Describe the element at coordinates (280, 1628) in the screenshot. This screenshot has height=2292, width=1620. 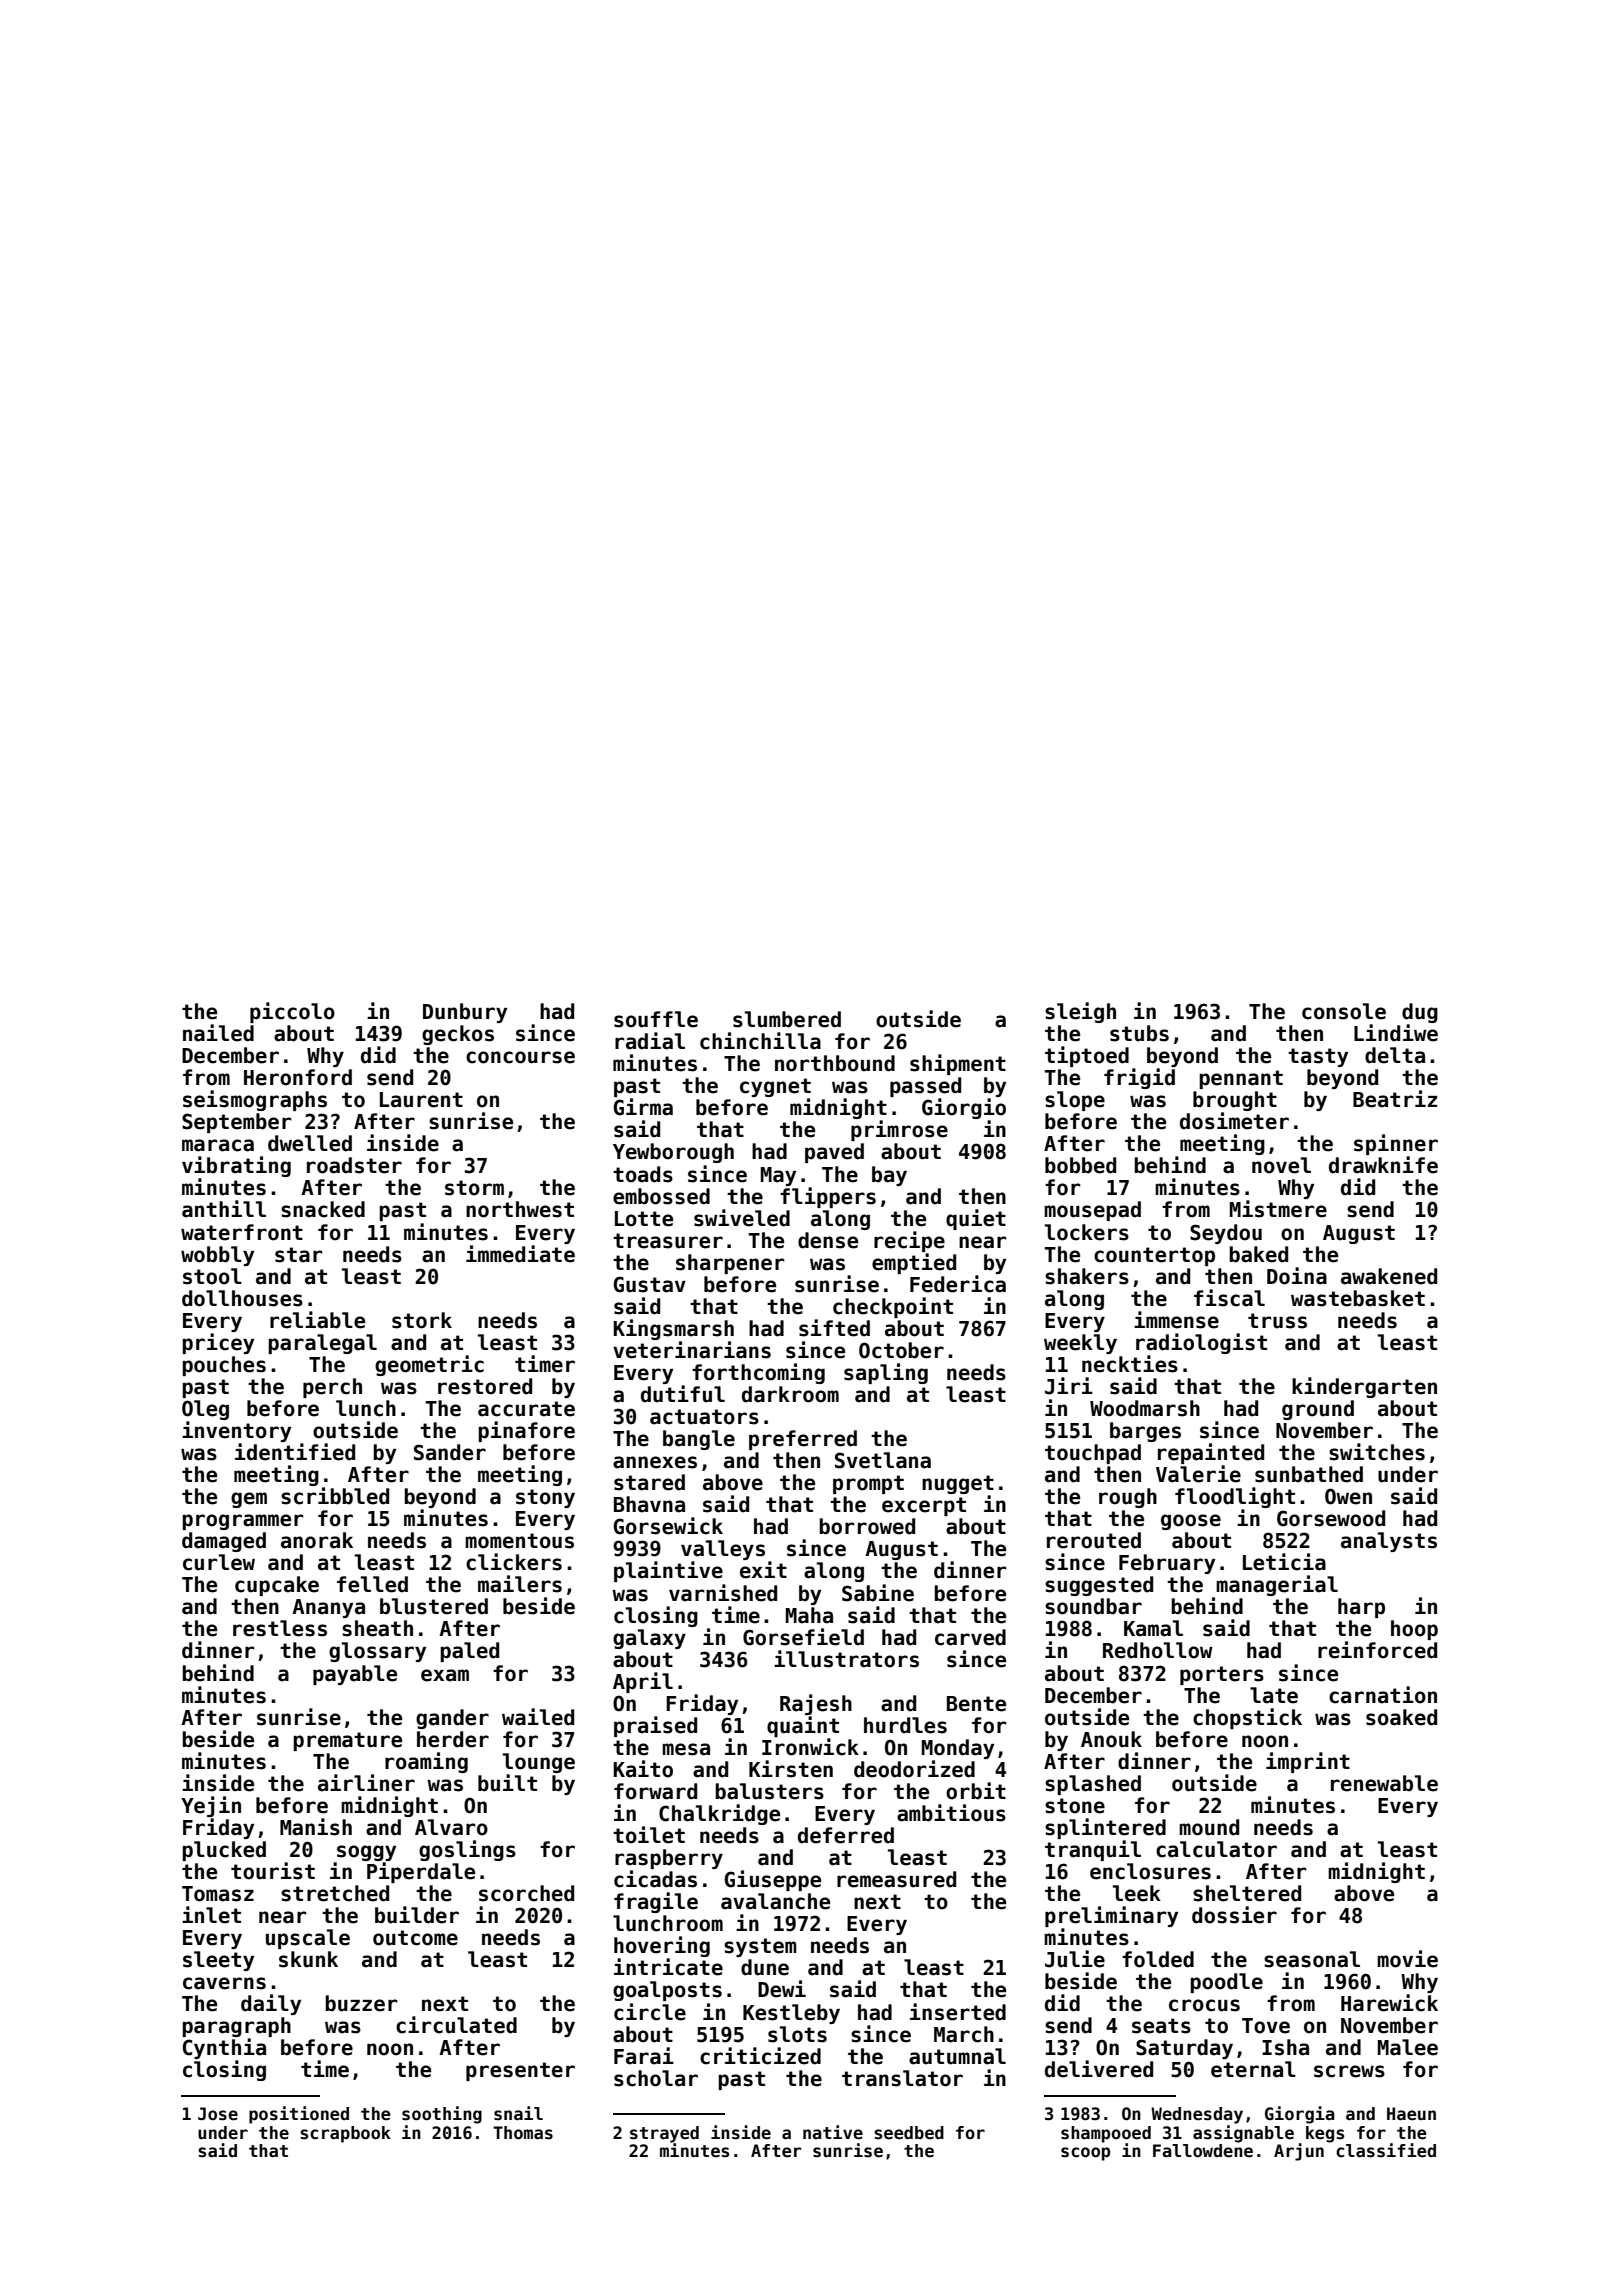
I see `restless` at that location.
